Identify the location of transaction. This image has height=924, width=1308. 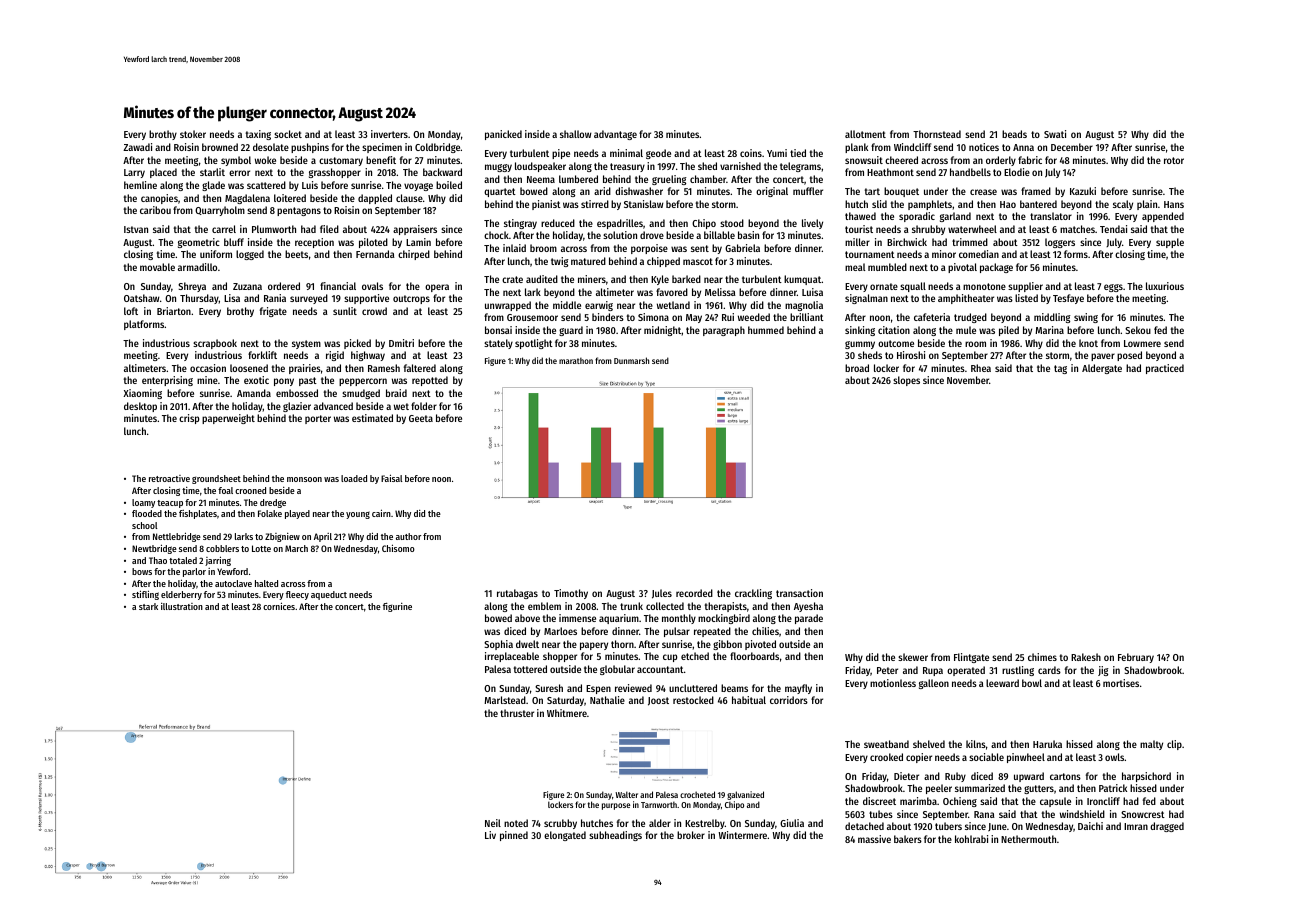
(799, 593).
